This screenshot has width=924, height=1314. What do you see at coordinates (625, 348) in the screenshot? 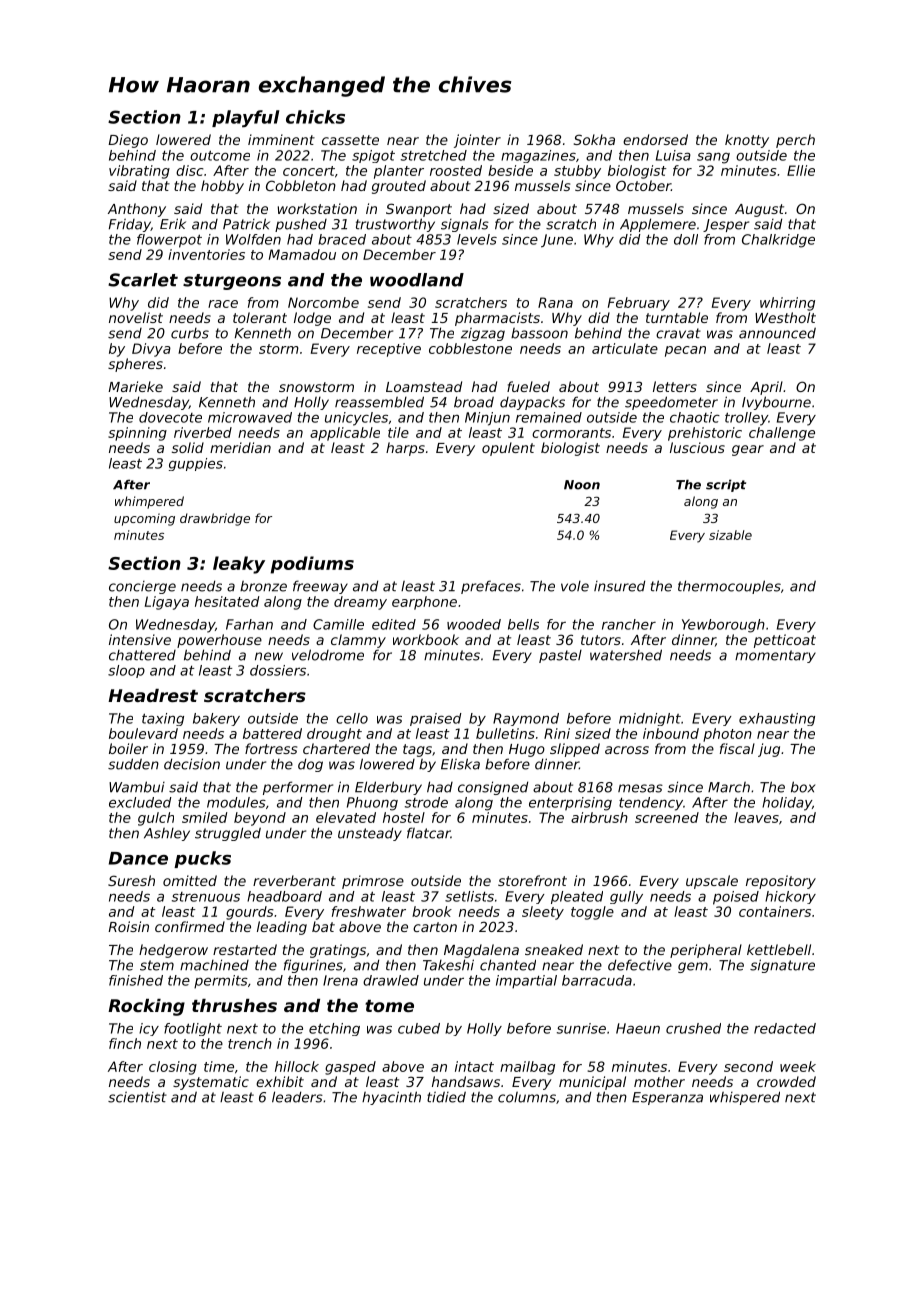
I see `articulate` at bounding box center [625, 348].
